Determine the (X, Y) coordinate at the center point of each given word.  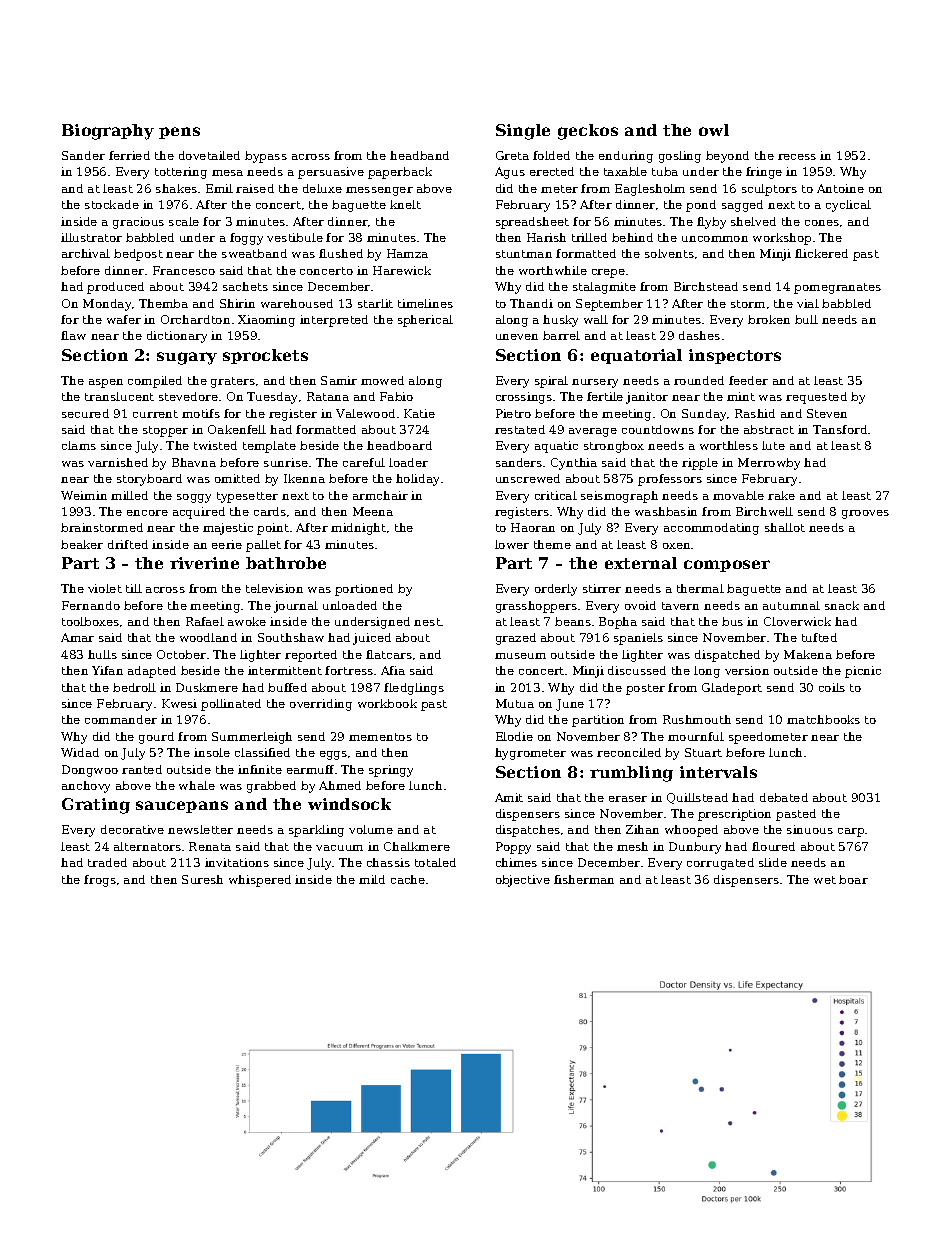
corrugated (720, 864)
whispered (260, 881)
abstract (769, 429)
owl (714, 130)
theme (552, 544)
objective (523, 881)
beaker (82, 544)
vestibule (295, 237)
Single (523, 132)
